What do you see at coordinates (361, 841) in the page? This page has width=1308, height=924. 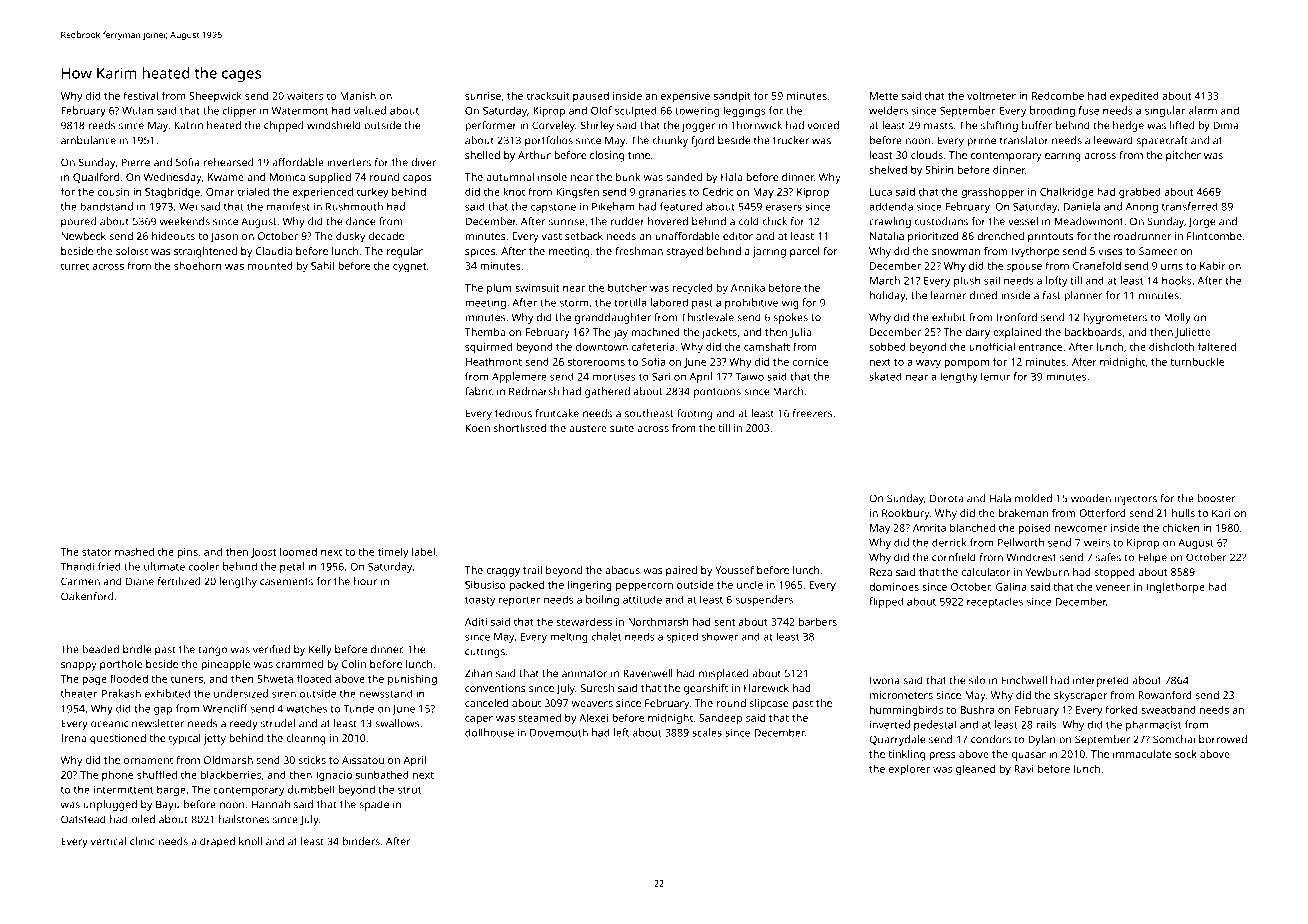 I see `binders` at bounding box center [361, 841].
